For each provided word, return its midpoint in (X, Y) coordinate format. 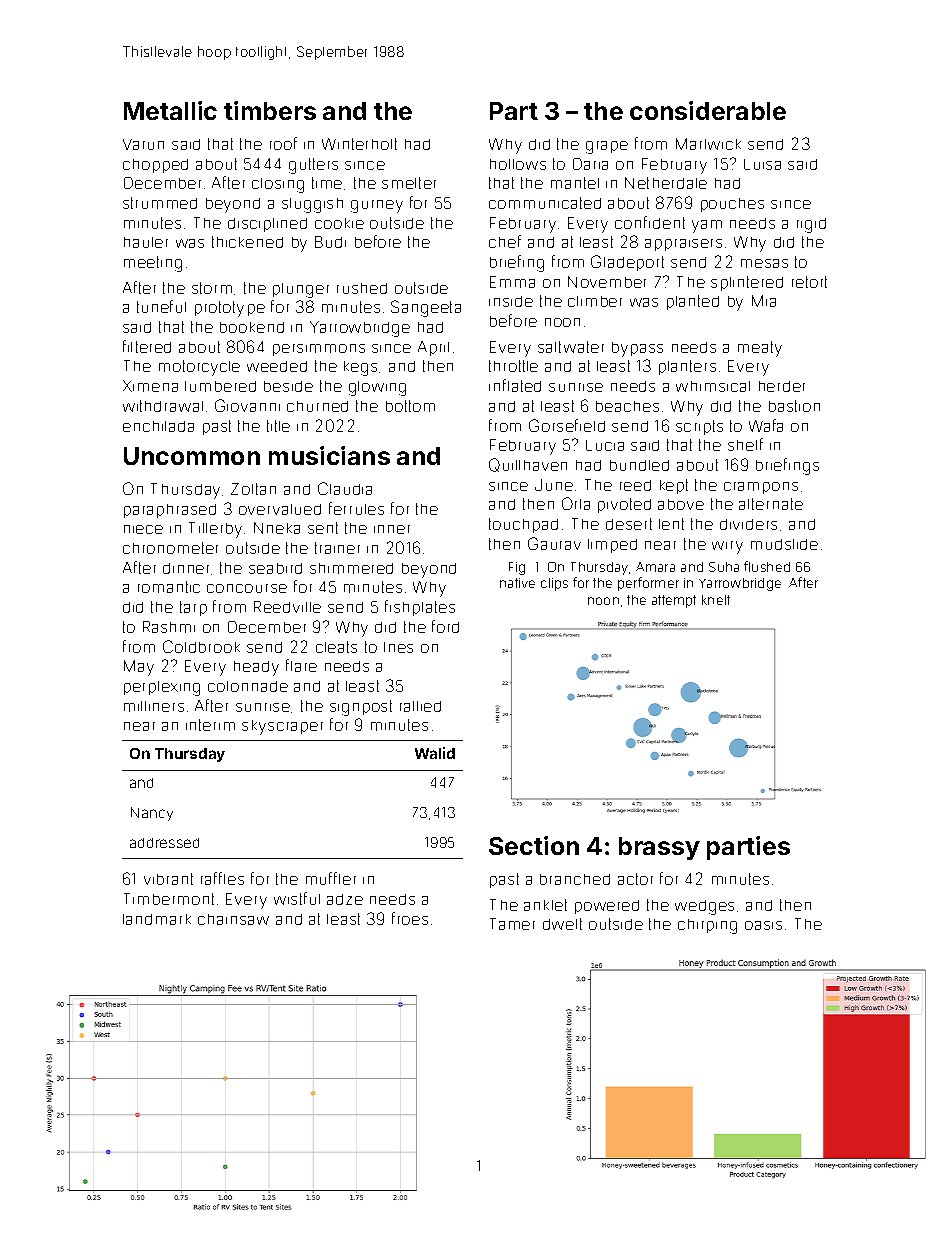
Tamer (512, 924)
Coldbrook (201, 646)
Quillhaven (528, 465)
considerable (708, 110)
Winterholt (359, 144)
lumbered (220, 386)
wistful (297, 898)
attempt (674, 601)
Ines (398, 647)
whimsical (713, 386)
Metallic (170, 110)
